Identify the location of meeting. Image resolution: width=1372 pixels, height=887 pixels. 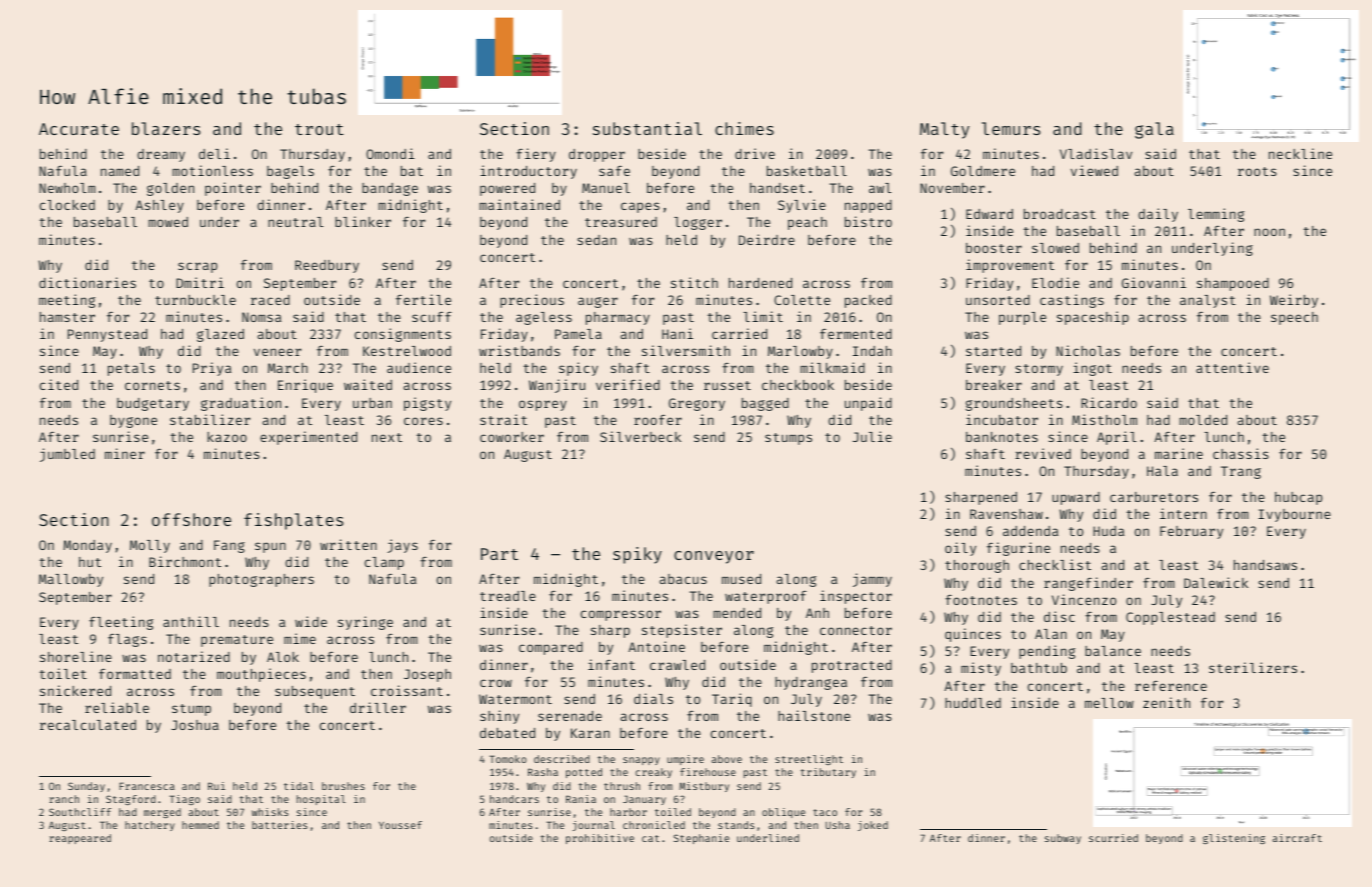
(67, 301).
